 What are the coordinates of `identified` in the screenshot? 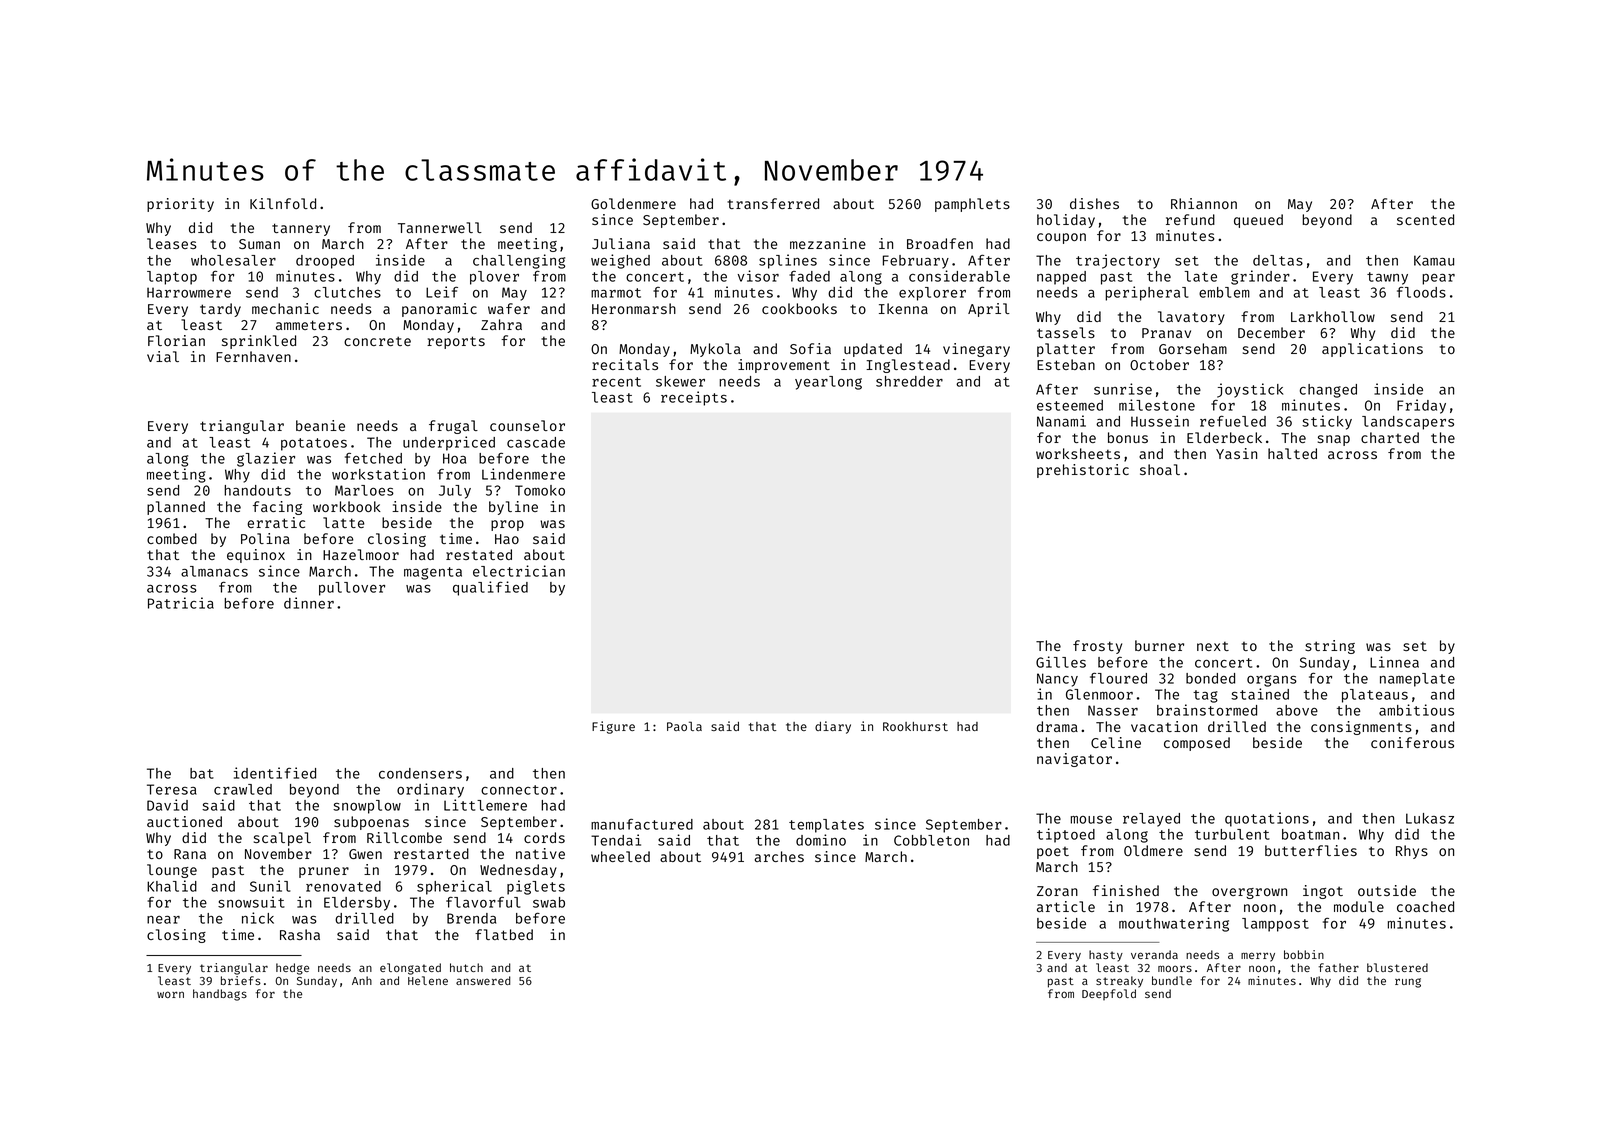 It's located at (275, 773).
